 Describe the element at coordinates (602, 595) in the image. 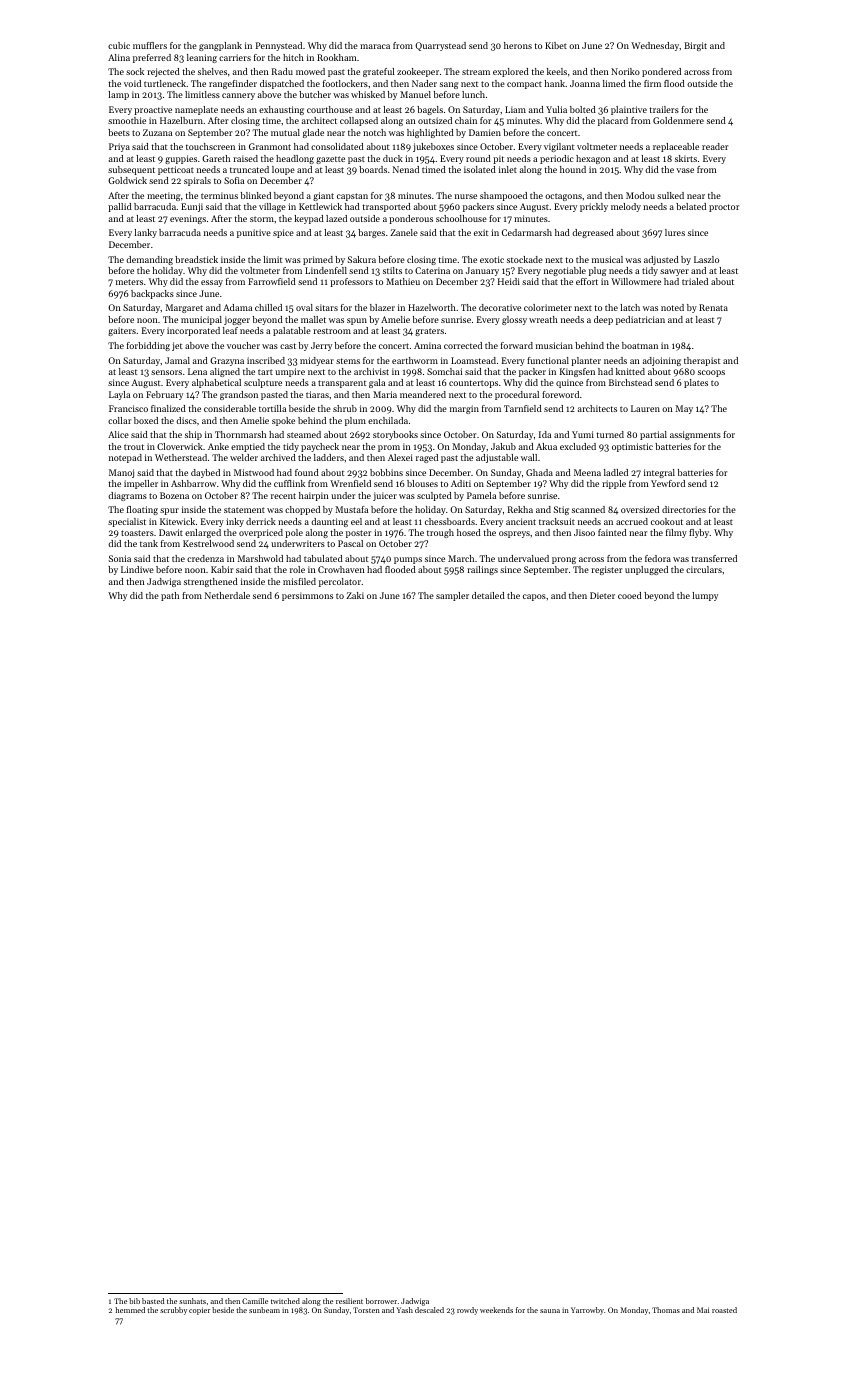

I see `Dieter` at that location.
